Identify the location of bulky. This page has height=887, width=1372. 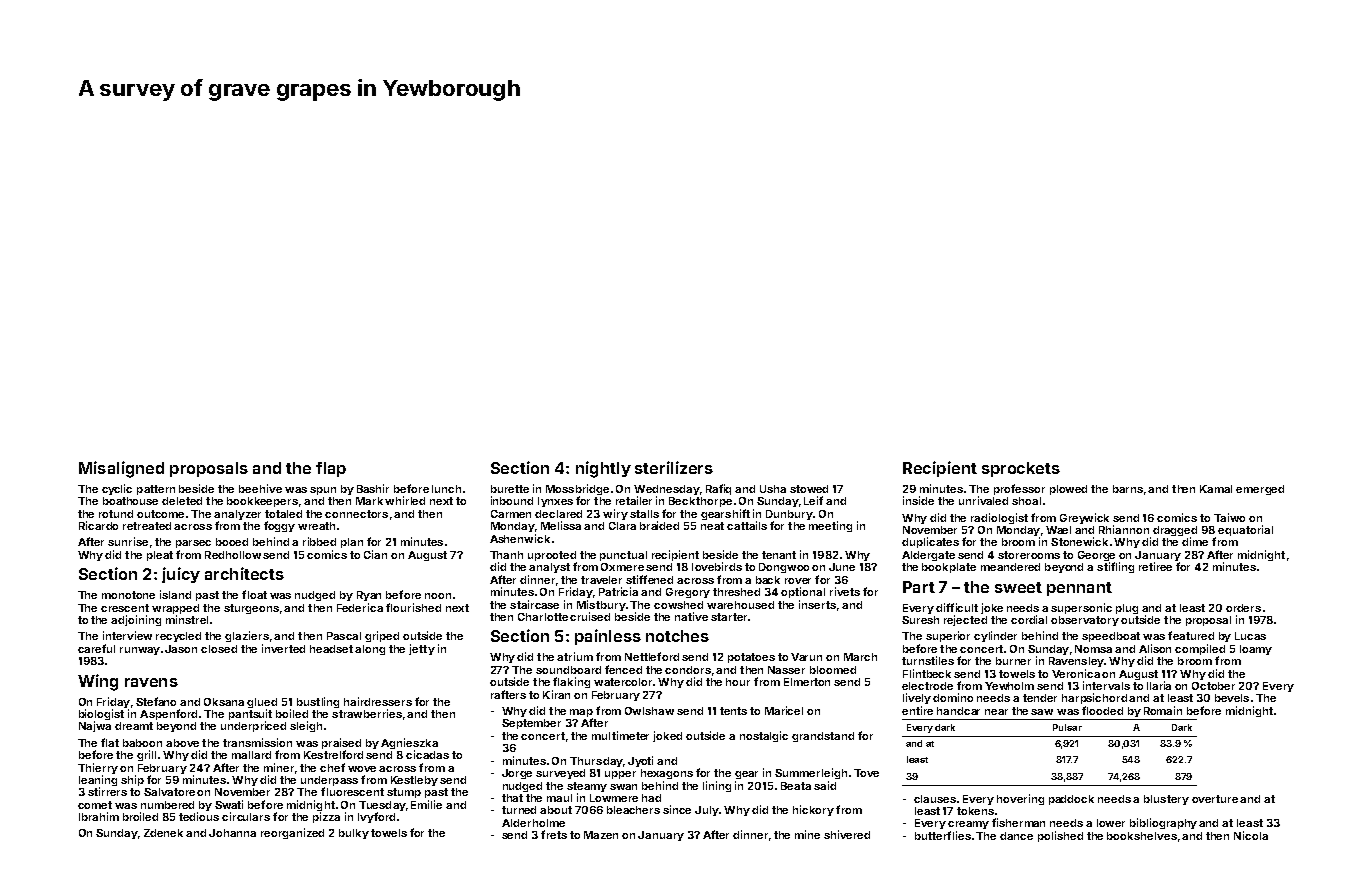
(354, 834).
